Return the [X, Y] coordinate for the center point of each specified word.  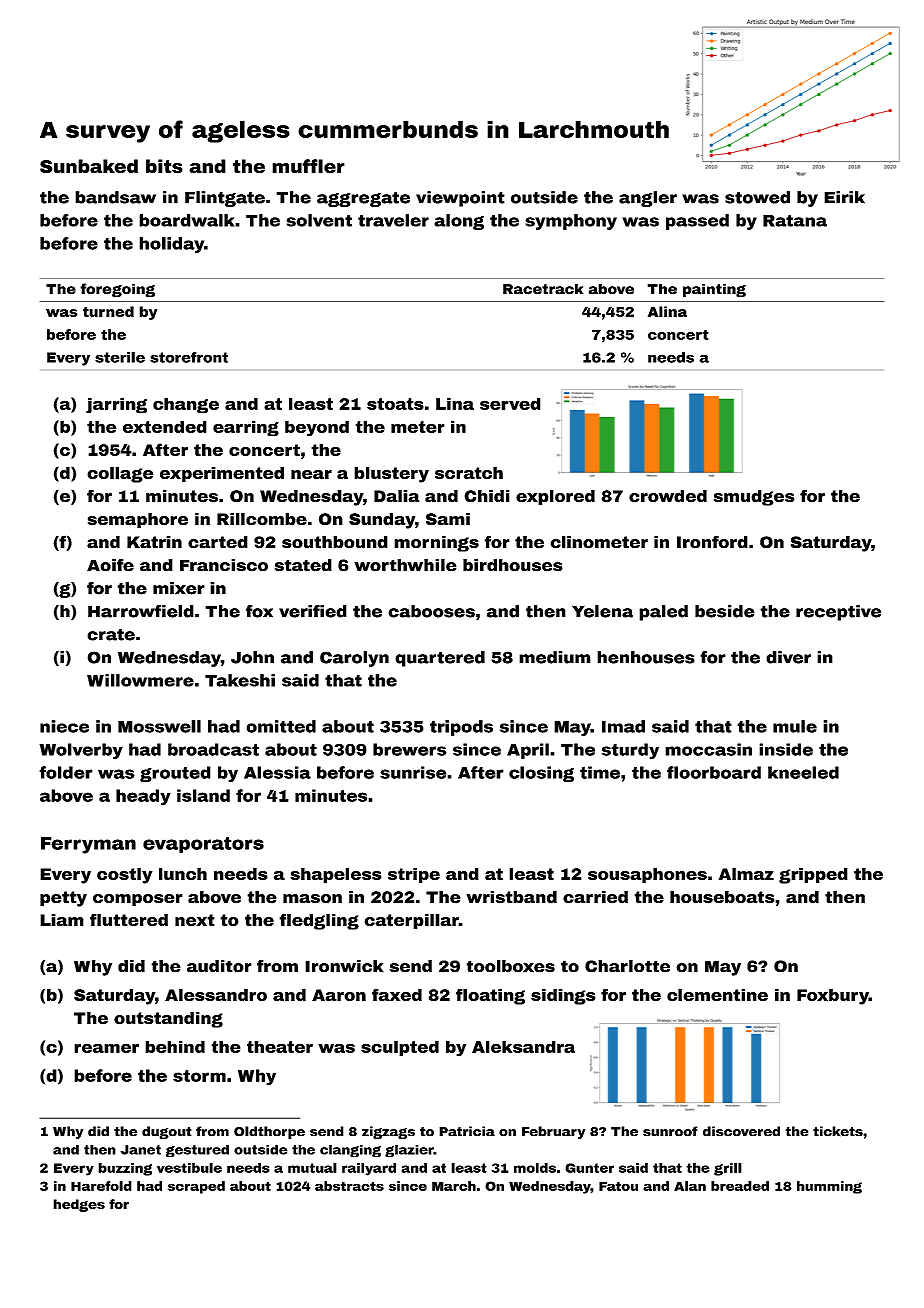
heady [143, 797]
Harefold [101, 1186]
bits [164, 166]
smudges [754, 498]
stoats [395, 404]
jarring [116, 405]
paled [663, 613]
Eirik [844, 197]
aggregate [363, 199]
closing [541, 774]
